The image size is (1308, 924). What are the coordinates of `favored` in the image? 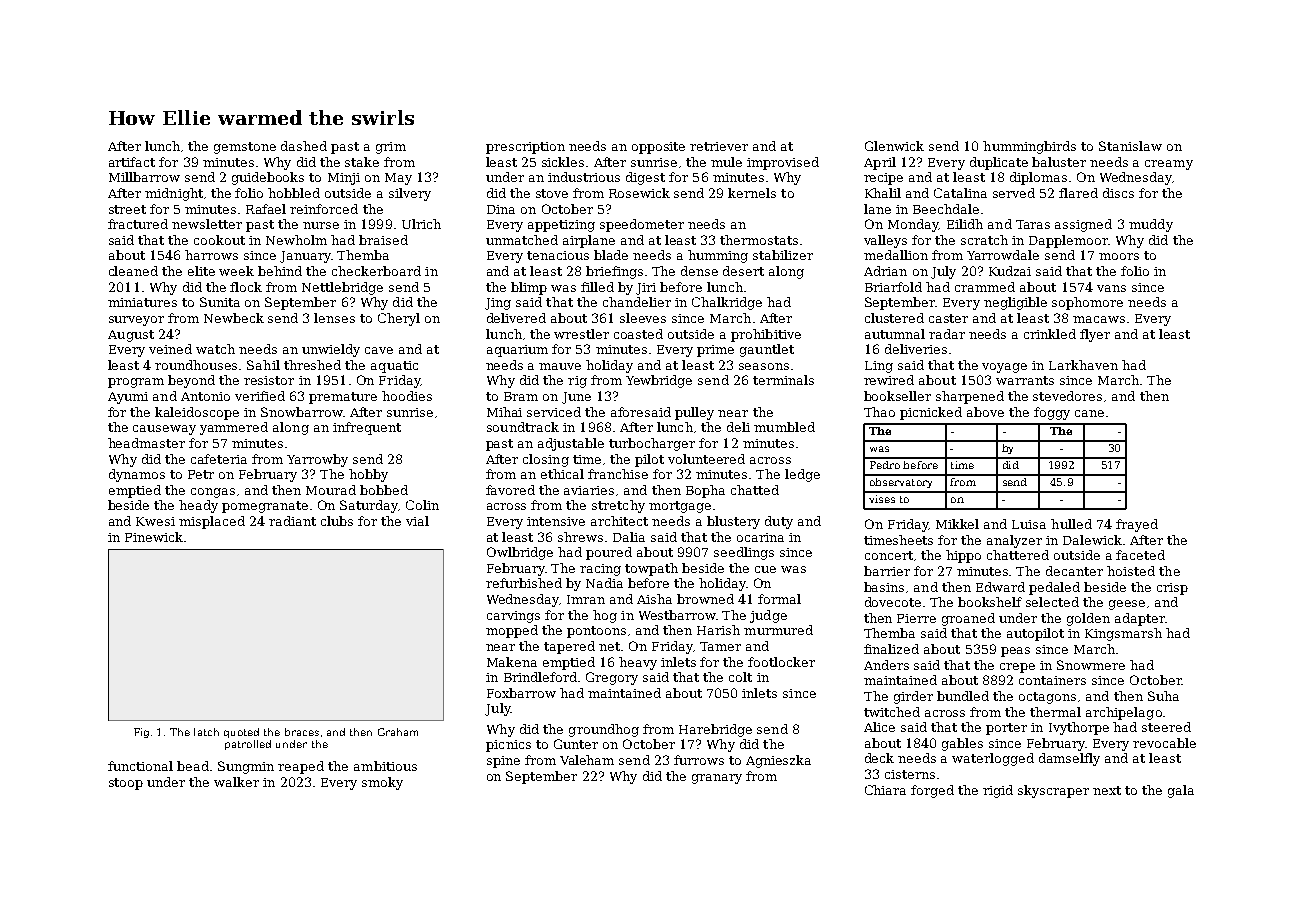 It's located at (510, 490).
